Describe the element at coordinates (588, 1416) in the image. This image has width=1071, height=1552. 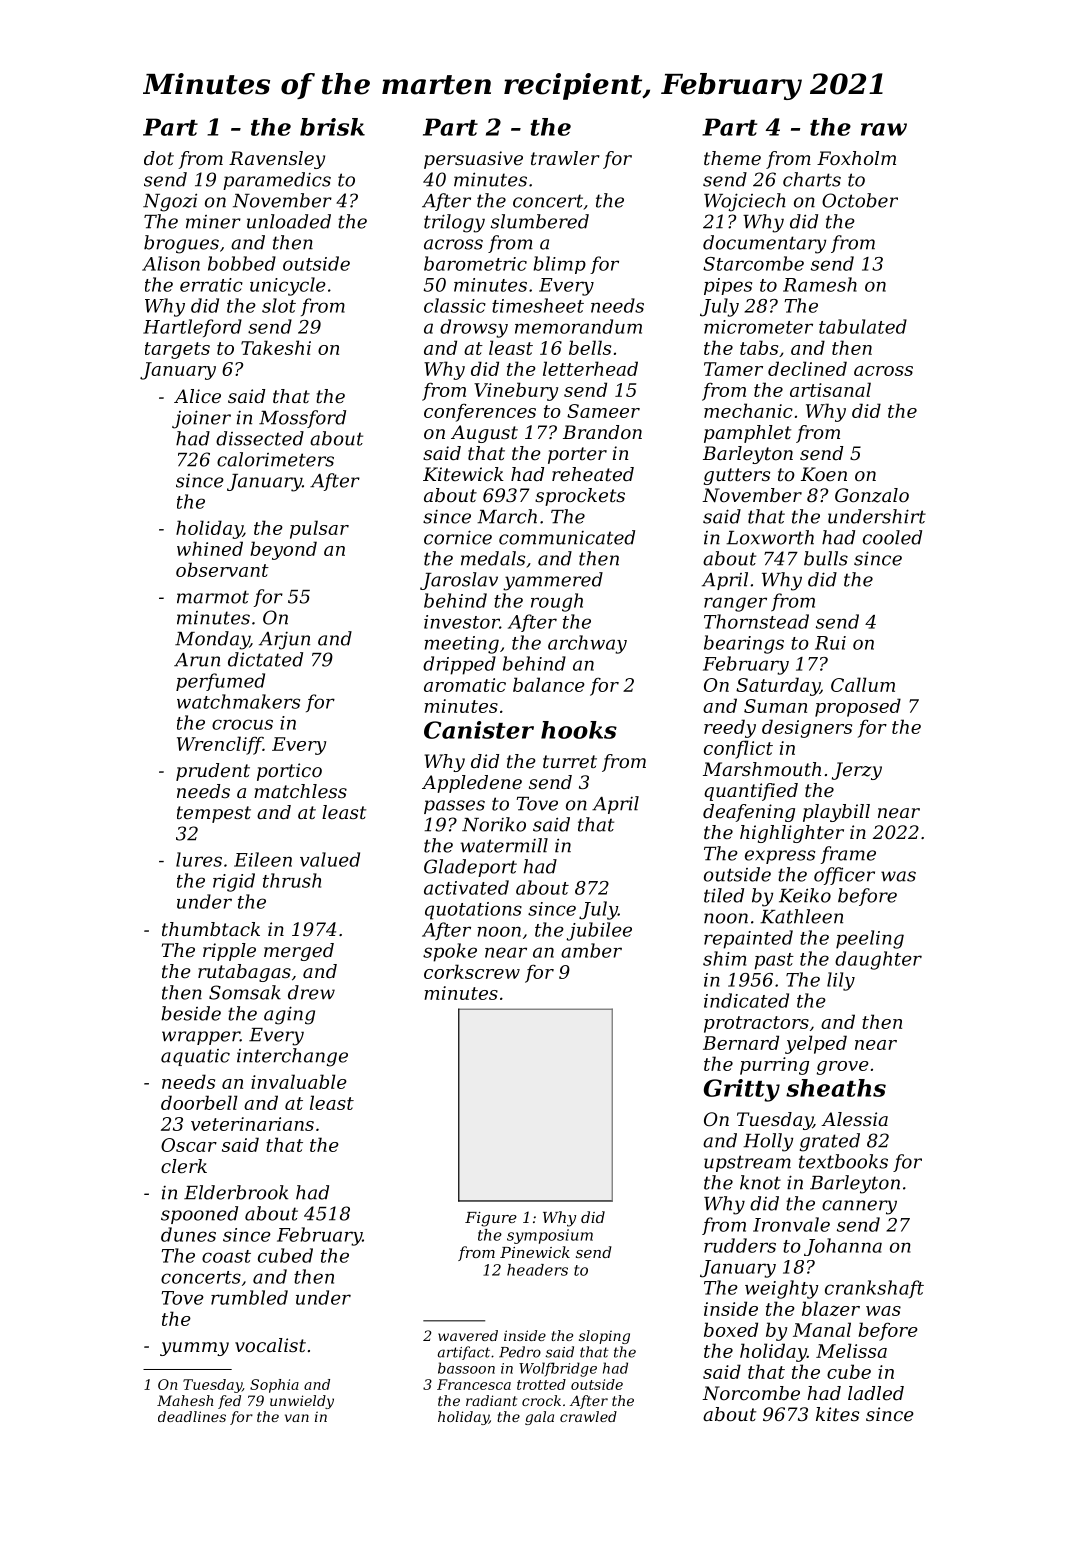
I see `crawled` at that location.
